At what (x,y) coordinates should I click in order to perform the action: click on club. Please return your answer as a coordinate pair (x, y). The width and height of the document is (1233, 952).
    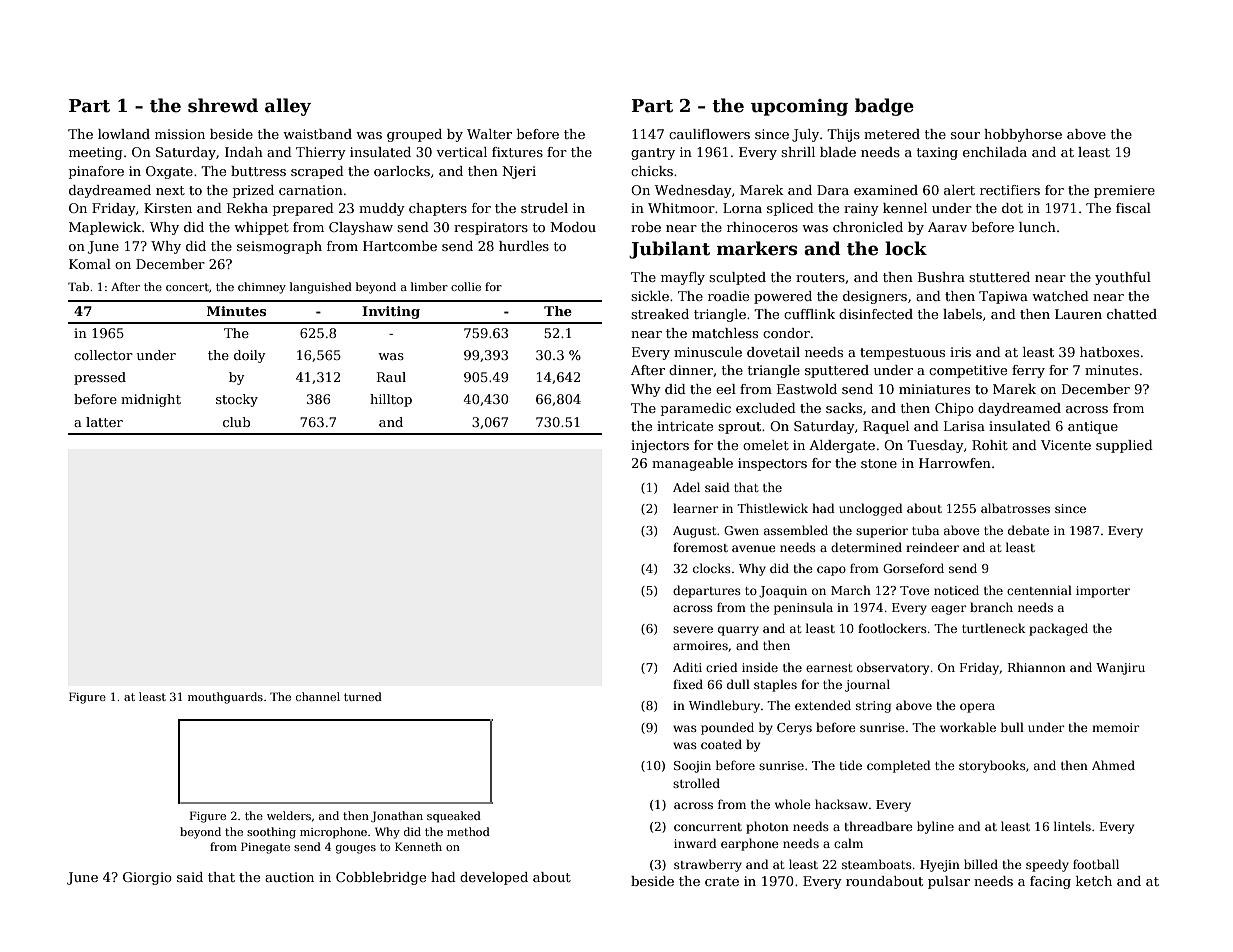
    Looking at the image, I should click on (236, 422).
